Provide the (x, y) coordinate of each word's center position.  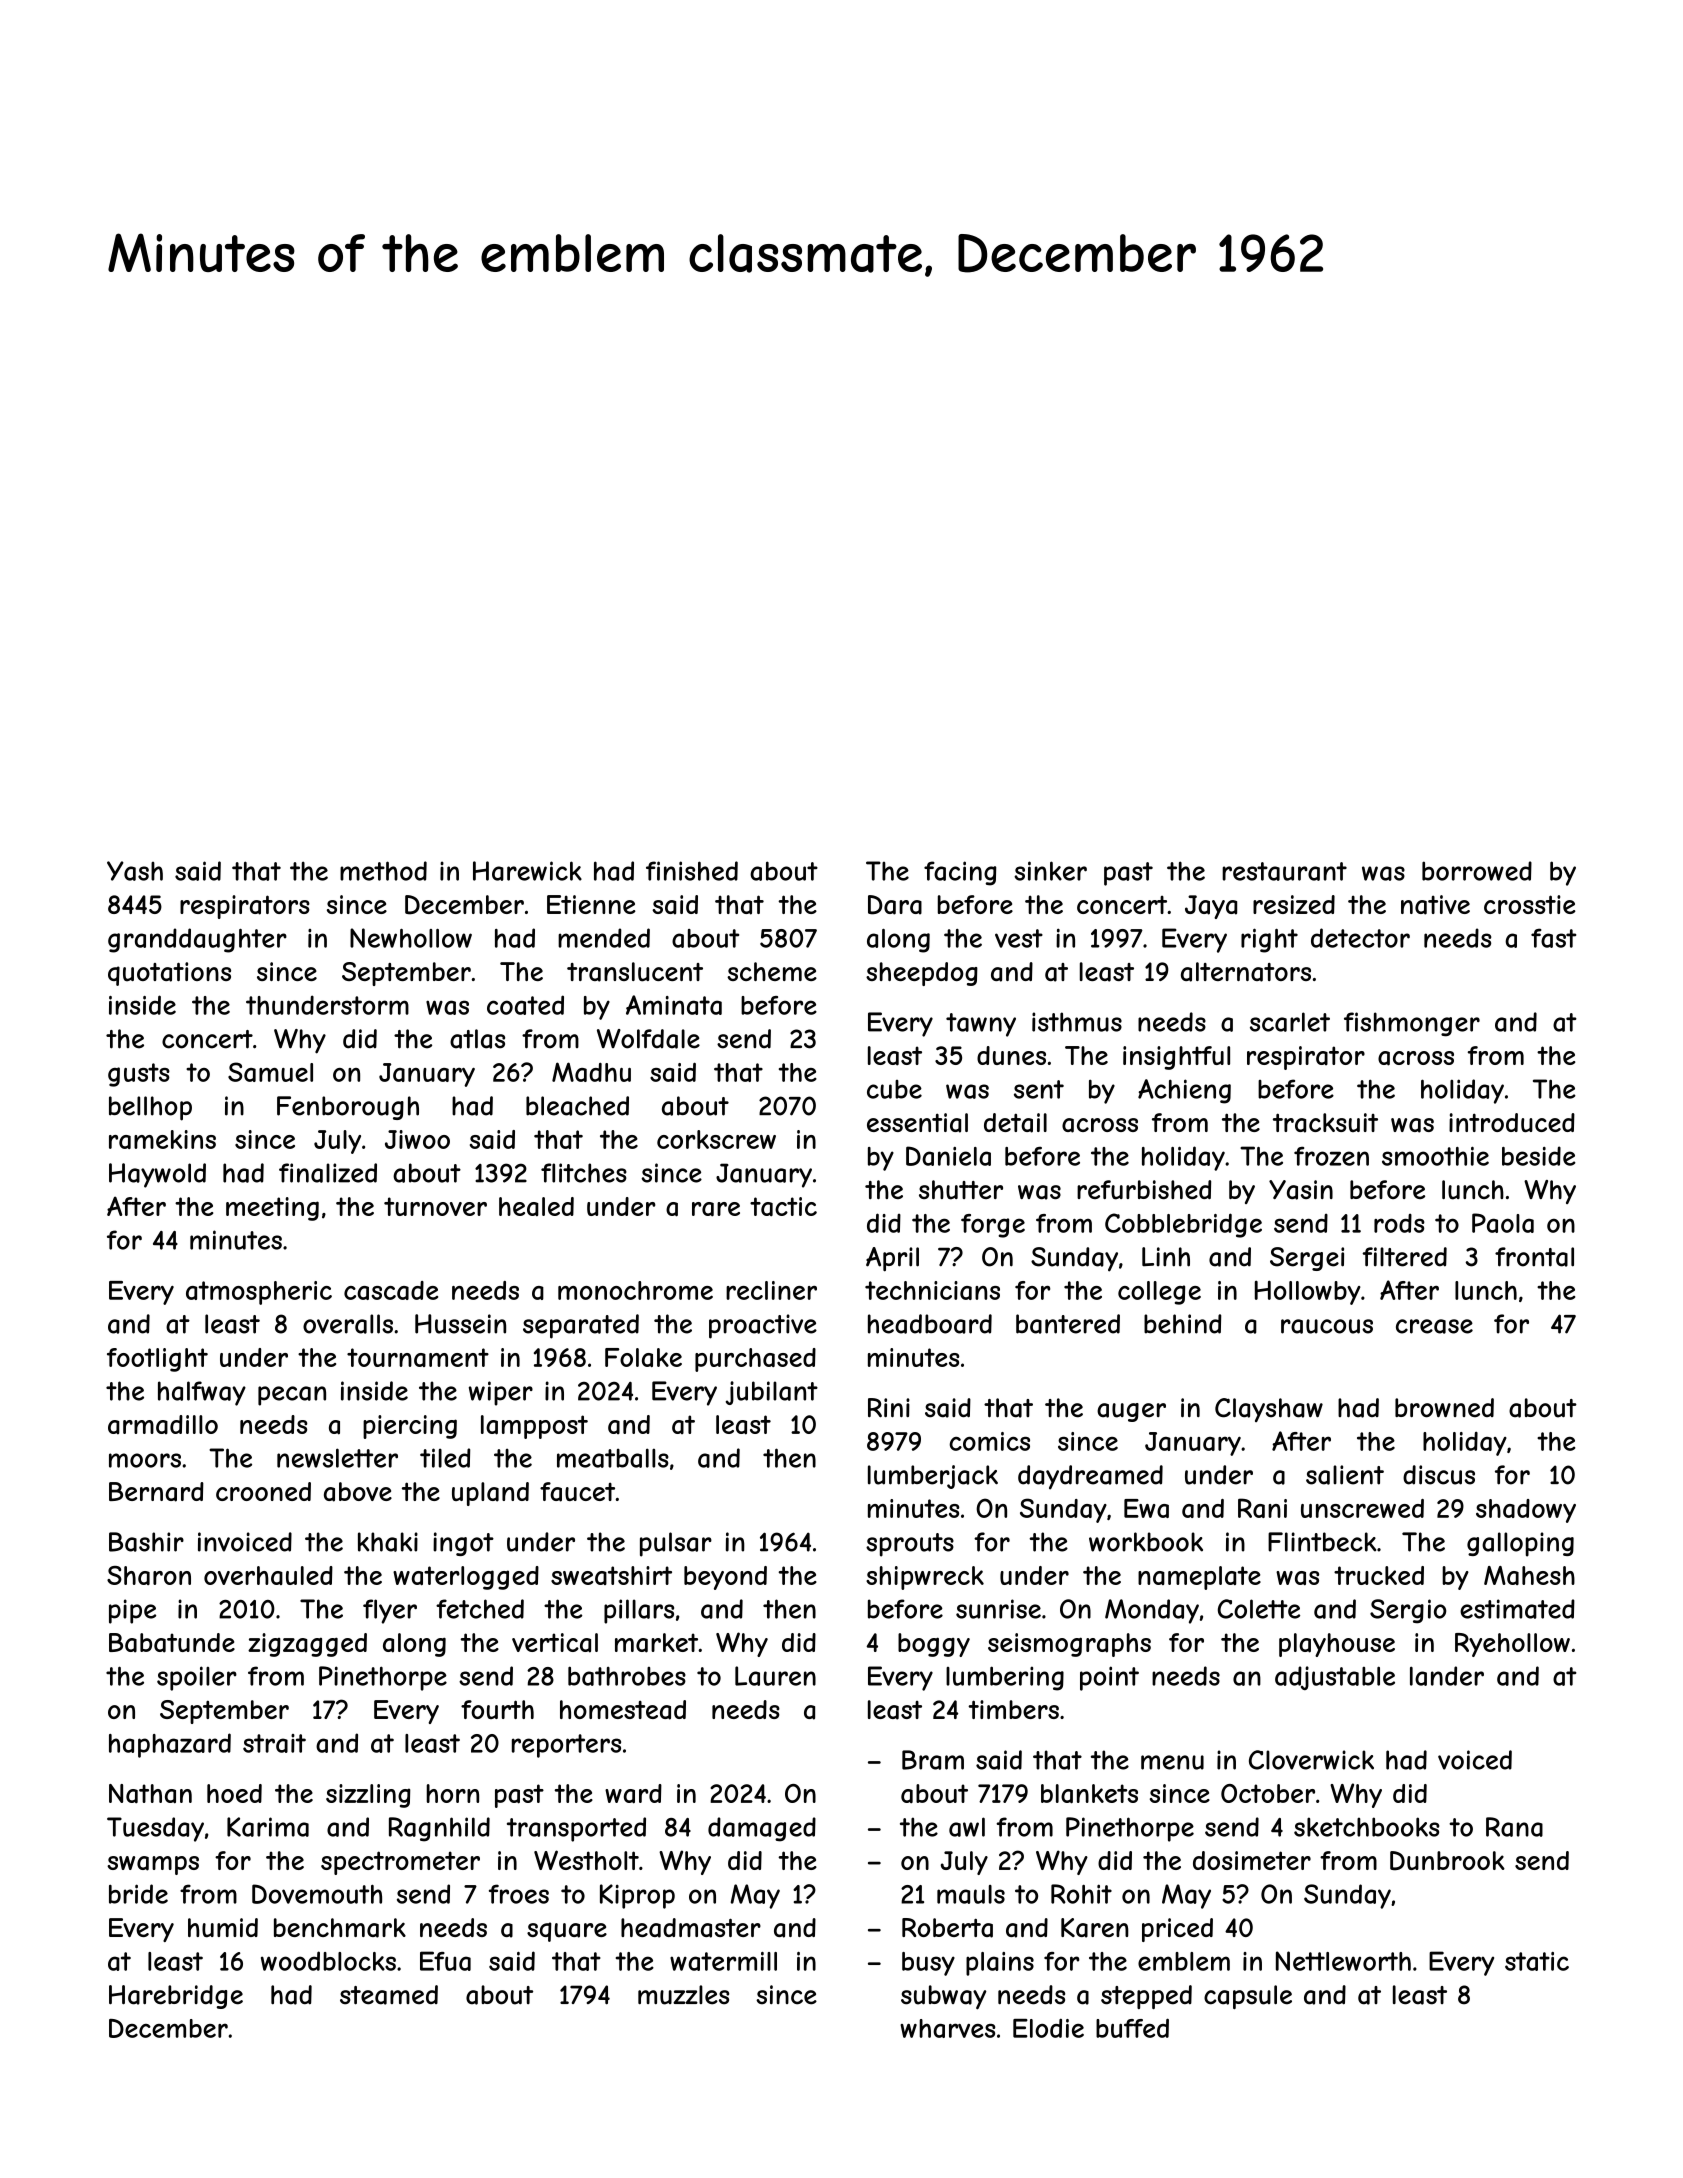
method (383, 871)
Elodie (1048, 2028)
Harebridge (176, 1997)
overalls (348, 1324)
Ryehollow (1512, 1645)
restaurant (1284, 871)
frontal (1534, 1257)
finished (692, 871)
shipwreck (925, 1578)
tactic (783, 1206)
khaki (388, 1542)
